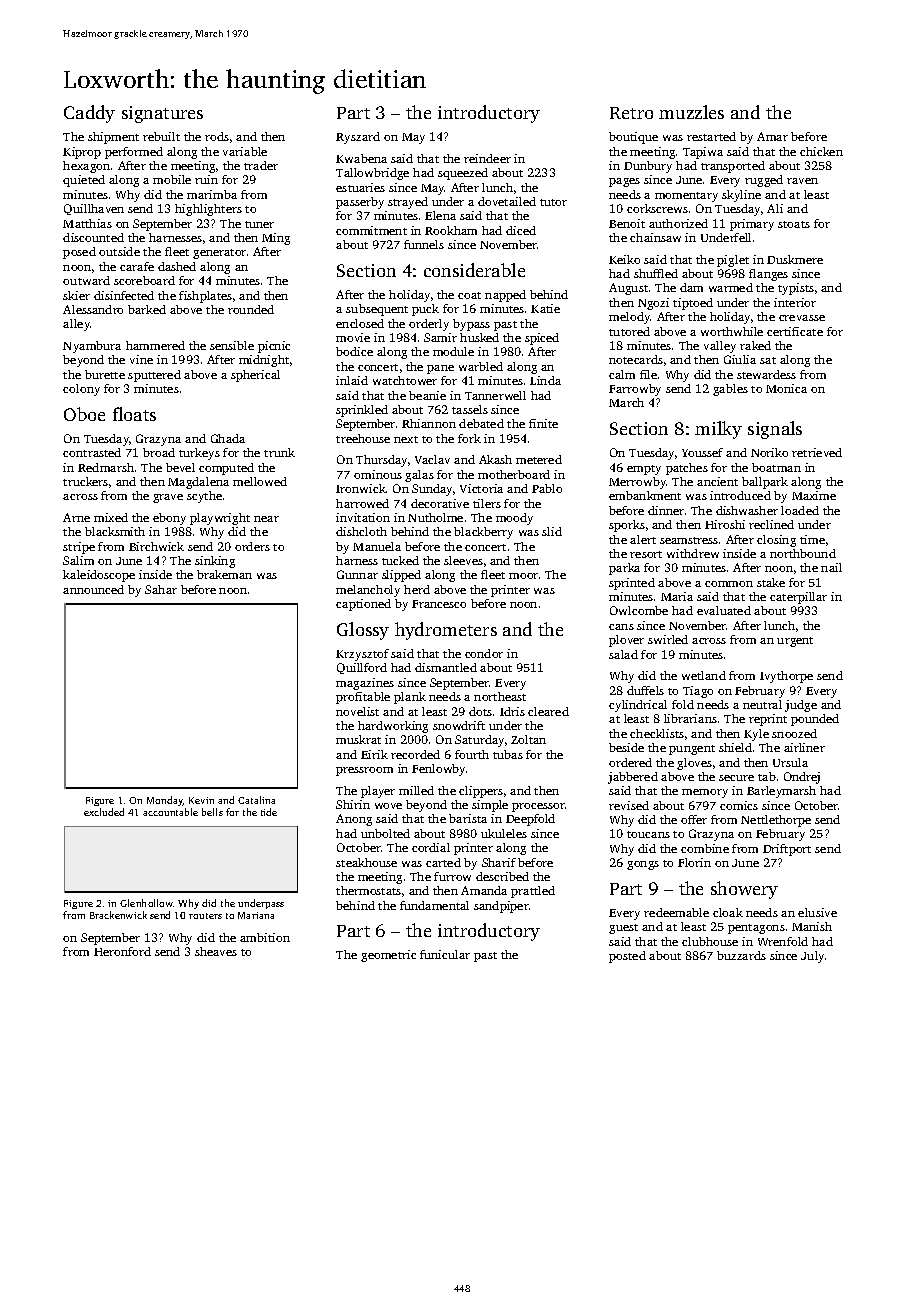 This image has width=908, height=1316. What do you see at coordinates (786, 388) in the image?
I see `Monica` at bounding box center [786, 388].
